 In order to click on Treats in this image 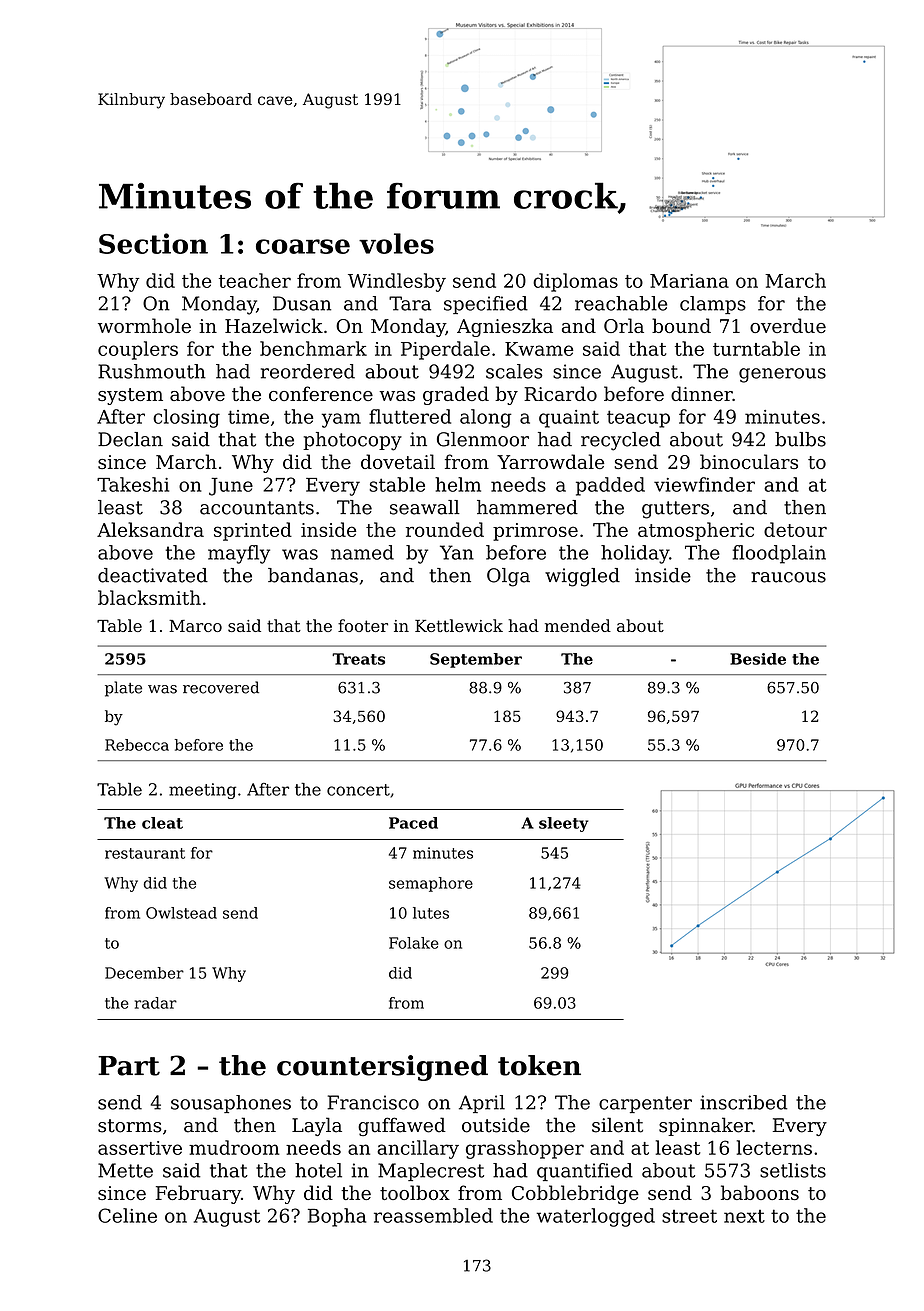, I will do `click(358, 659)`.
